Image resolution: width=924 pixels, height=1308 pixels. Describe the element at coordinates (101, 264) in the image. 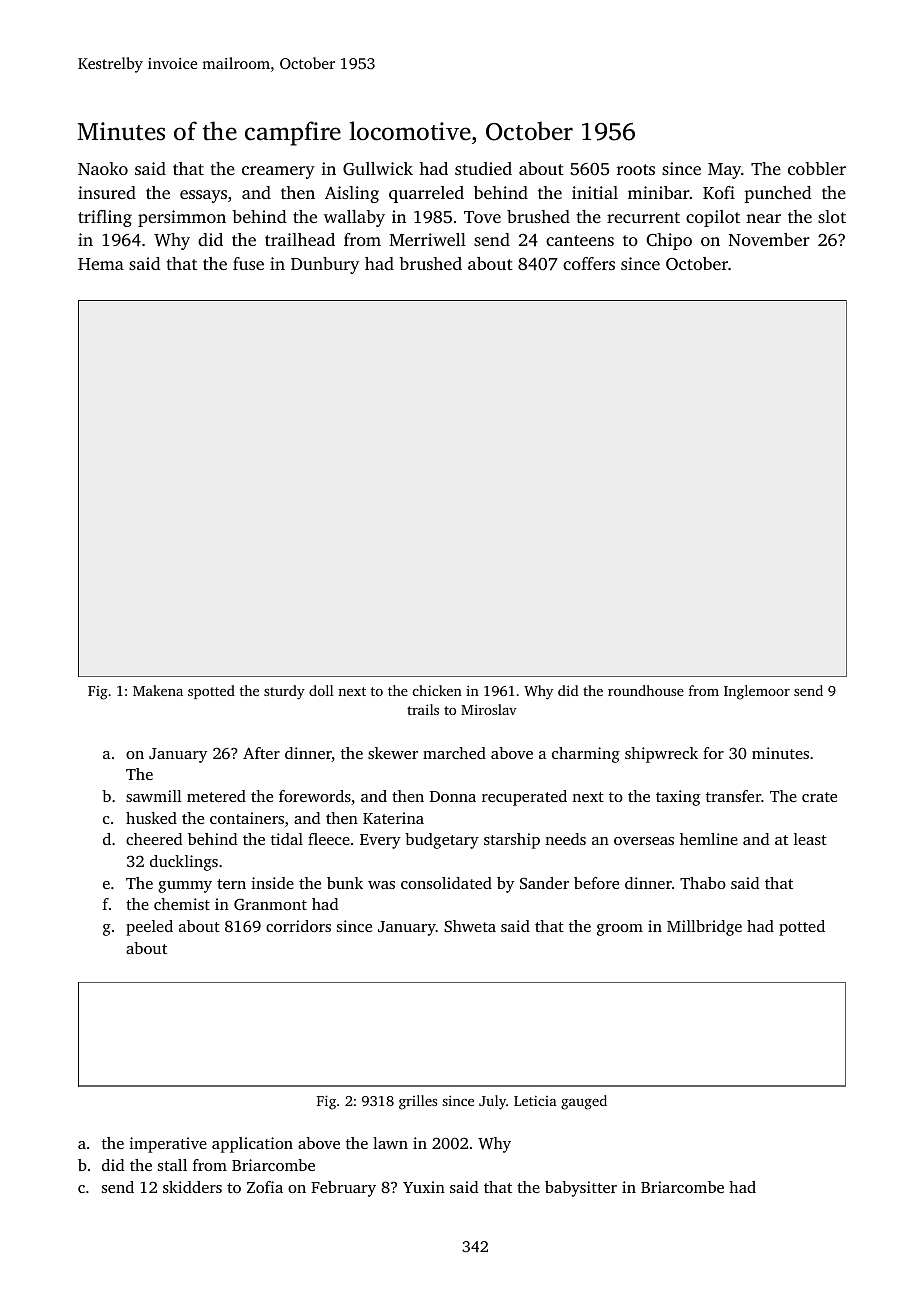

I see `Hema` at that location.
